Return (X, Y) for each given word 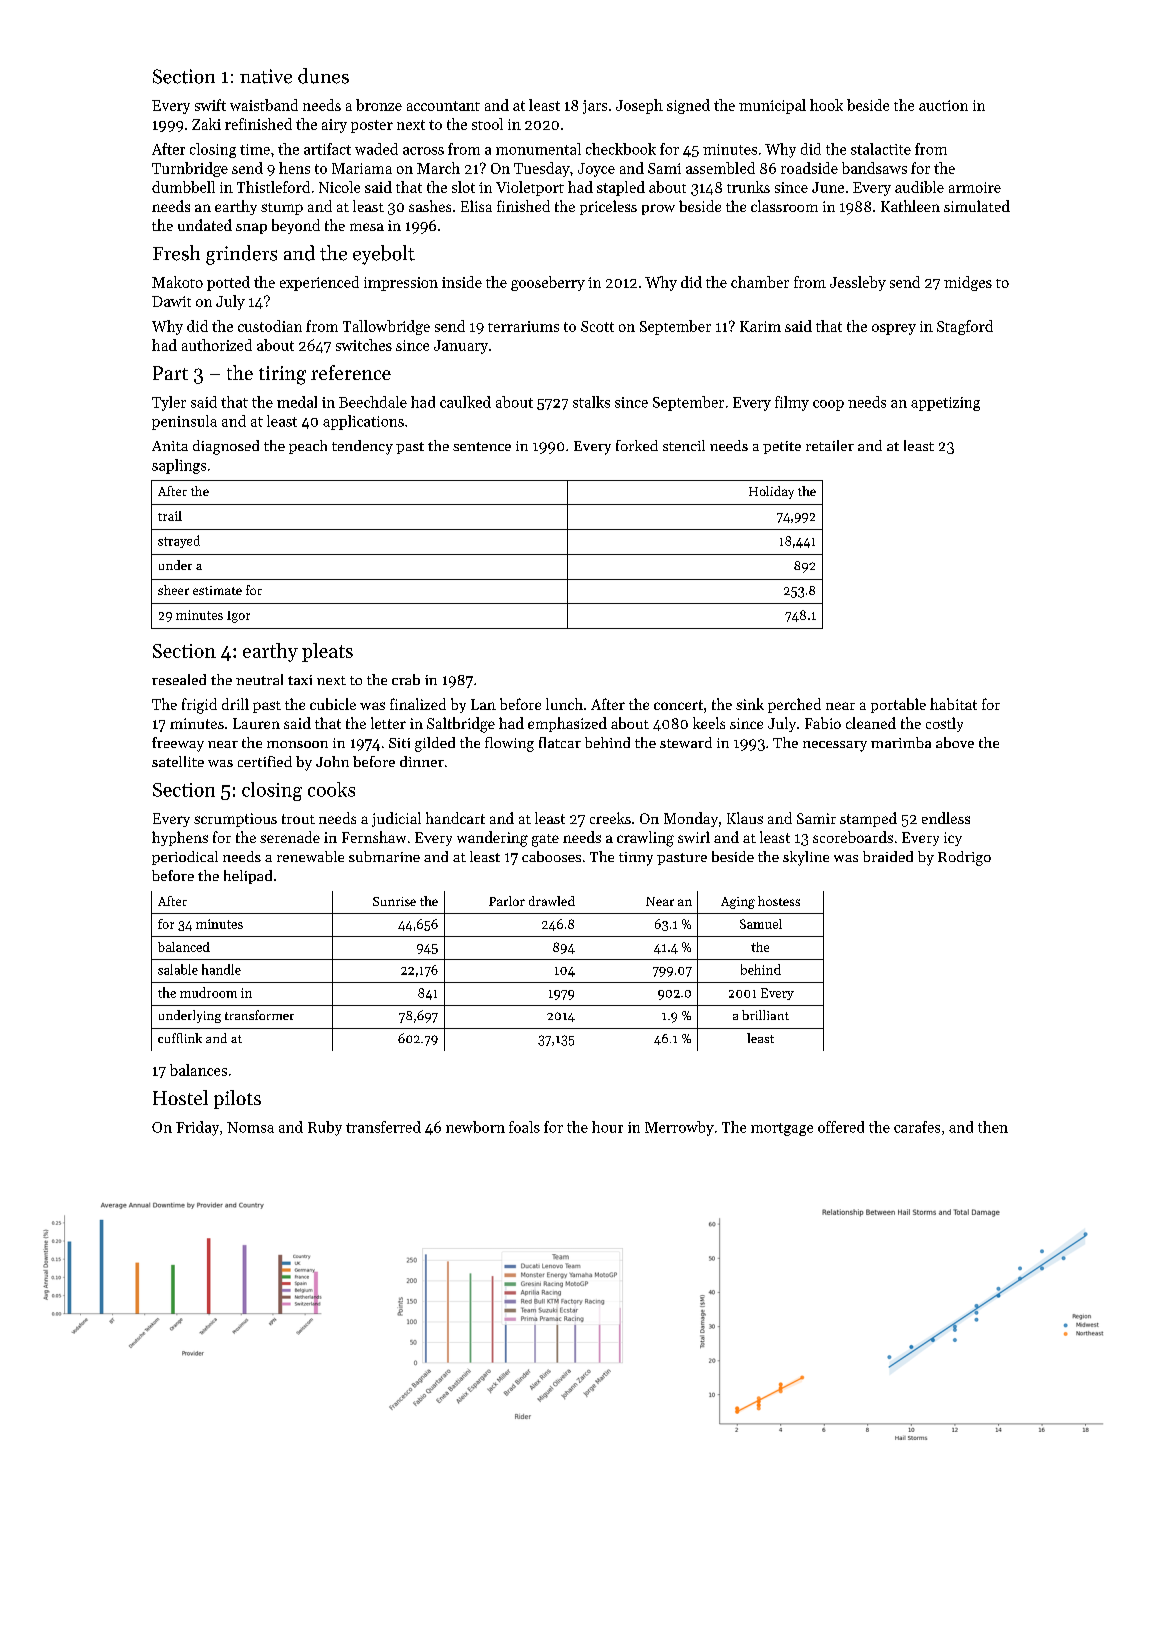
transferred (383, 1127)
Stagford (965, 327)
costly (944, 724)
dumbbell (183, 187)
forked (637, 445)
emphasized (567, 724)
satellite (178, 761)
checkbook (621, 149)
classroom (784, 206)
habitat (953, 704)
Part (170, 373)
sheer (173, 590)
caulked (465, 402)
